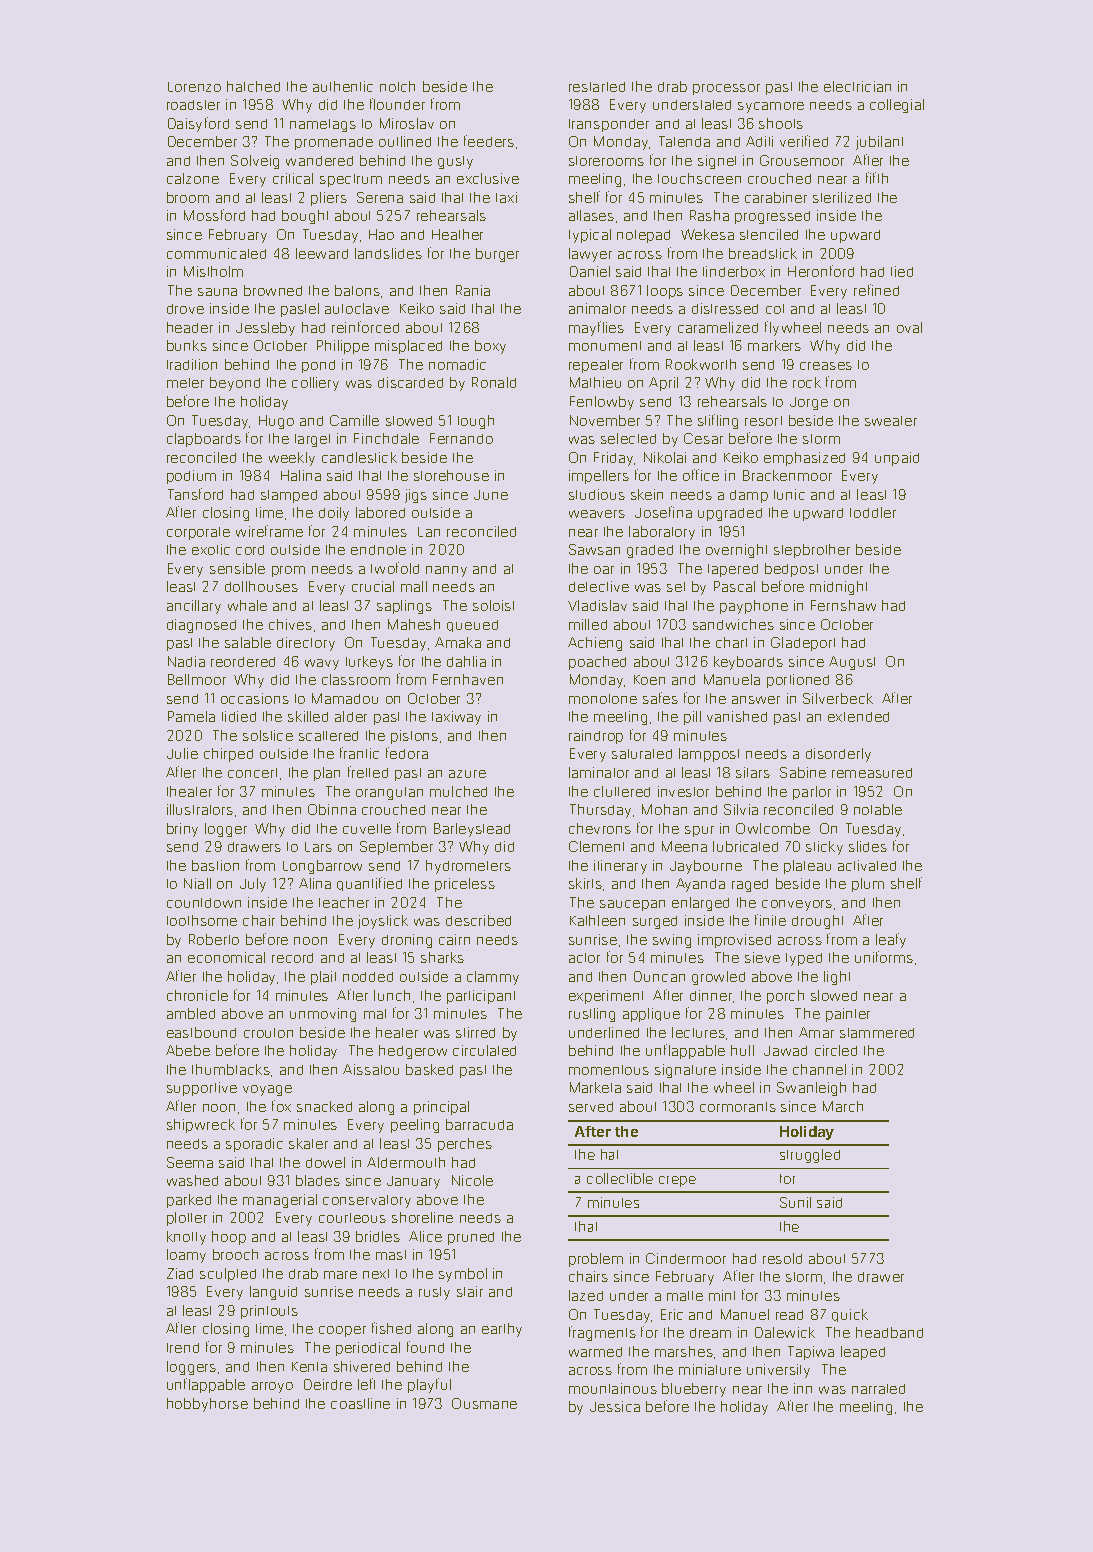 The width and height of the image is (1093, 1552). What do you see at coordinates (857, 86) in the image?
I see `electrician` at bounding box center [857, 86].
